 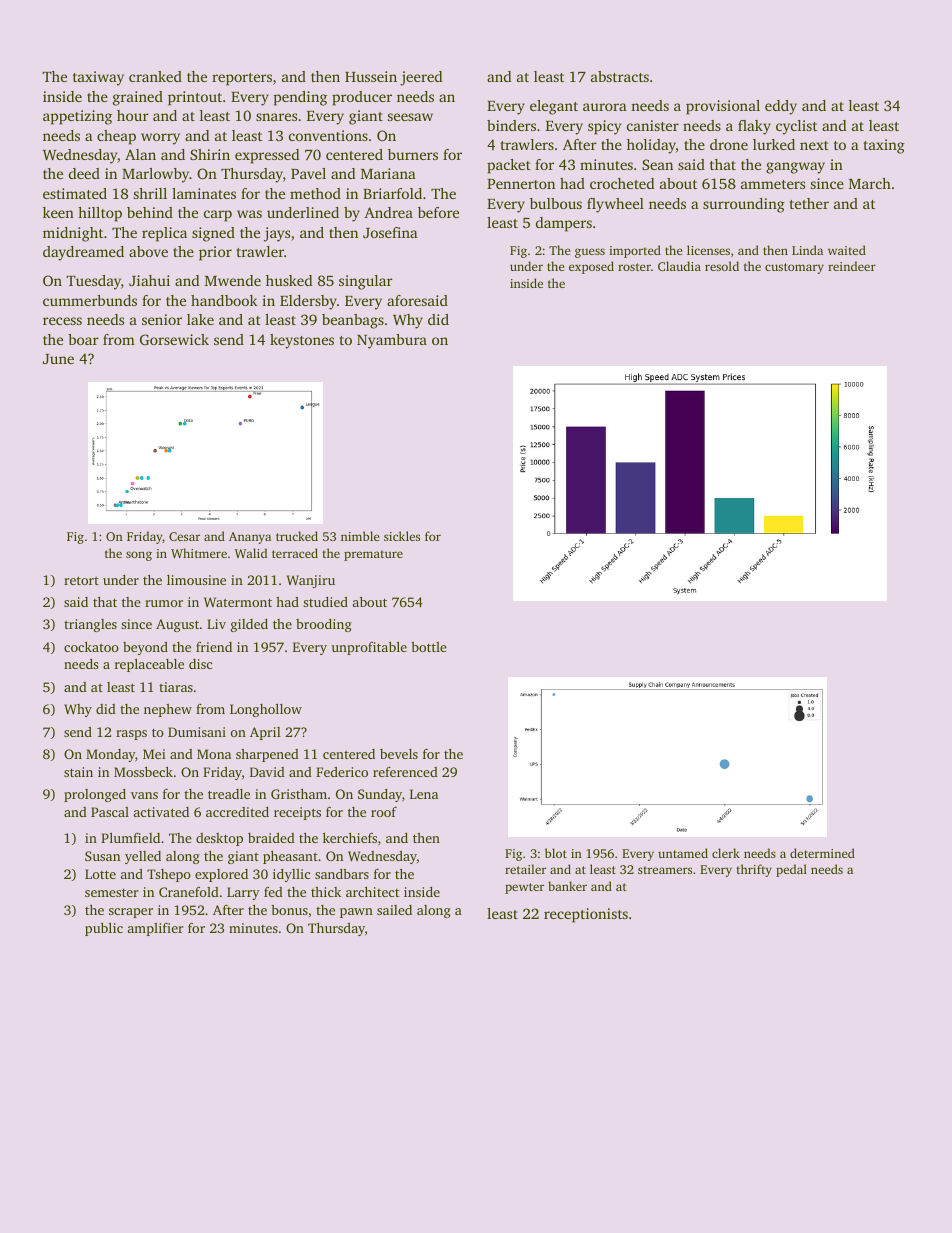 What do you see at coordinates (679, 266) in the screenshot?
I see `Claudia` at bounding box center [679, 266].
